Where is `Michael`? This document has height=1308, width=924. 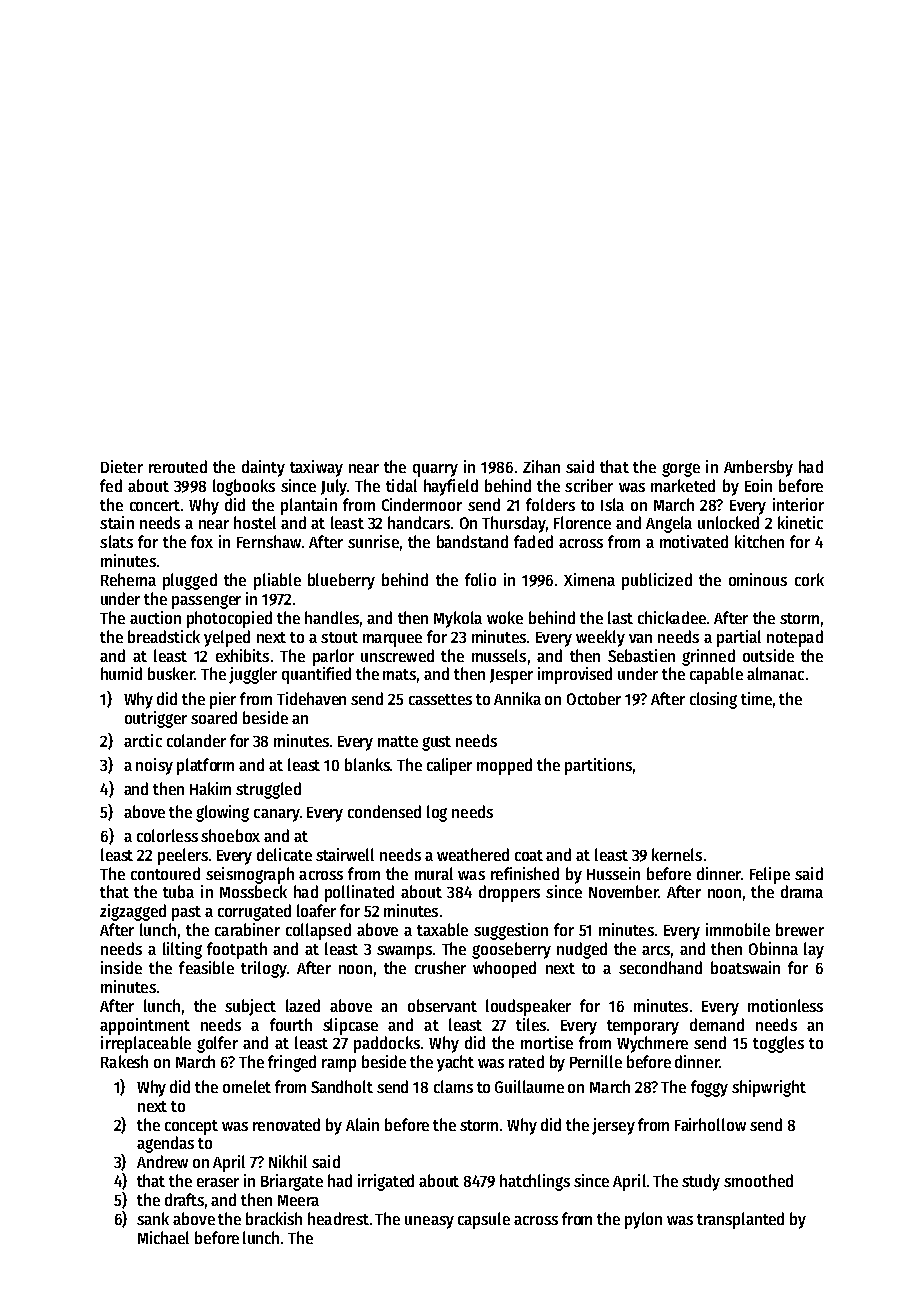 Michael is located at coordinates (163, 1237).
